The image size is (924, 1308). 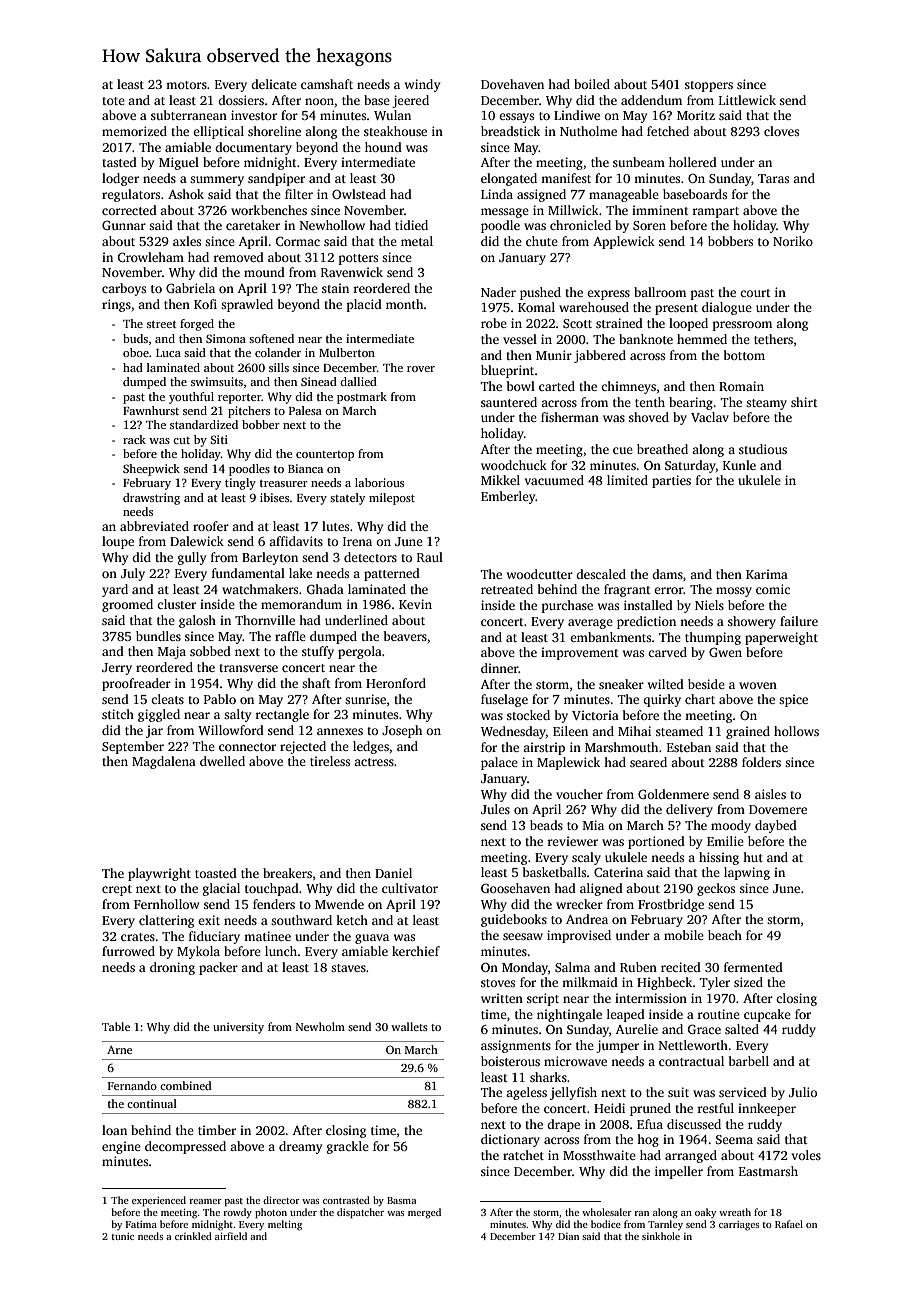 What do you see at coordinates (248, 573) in the document?
I see `fundamental` at bounding box center [248, 573].
